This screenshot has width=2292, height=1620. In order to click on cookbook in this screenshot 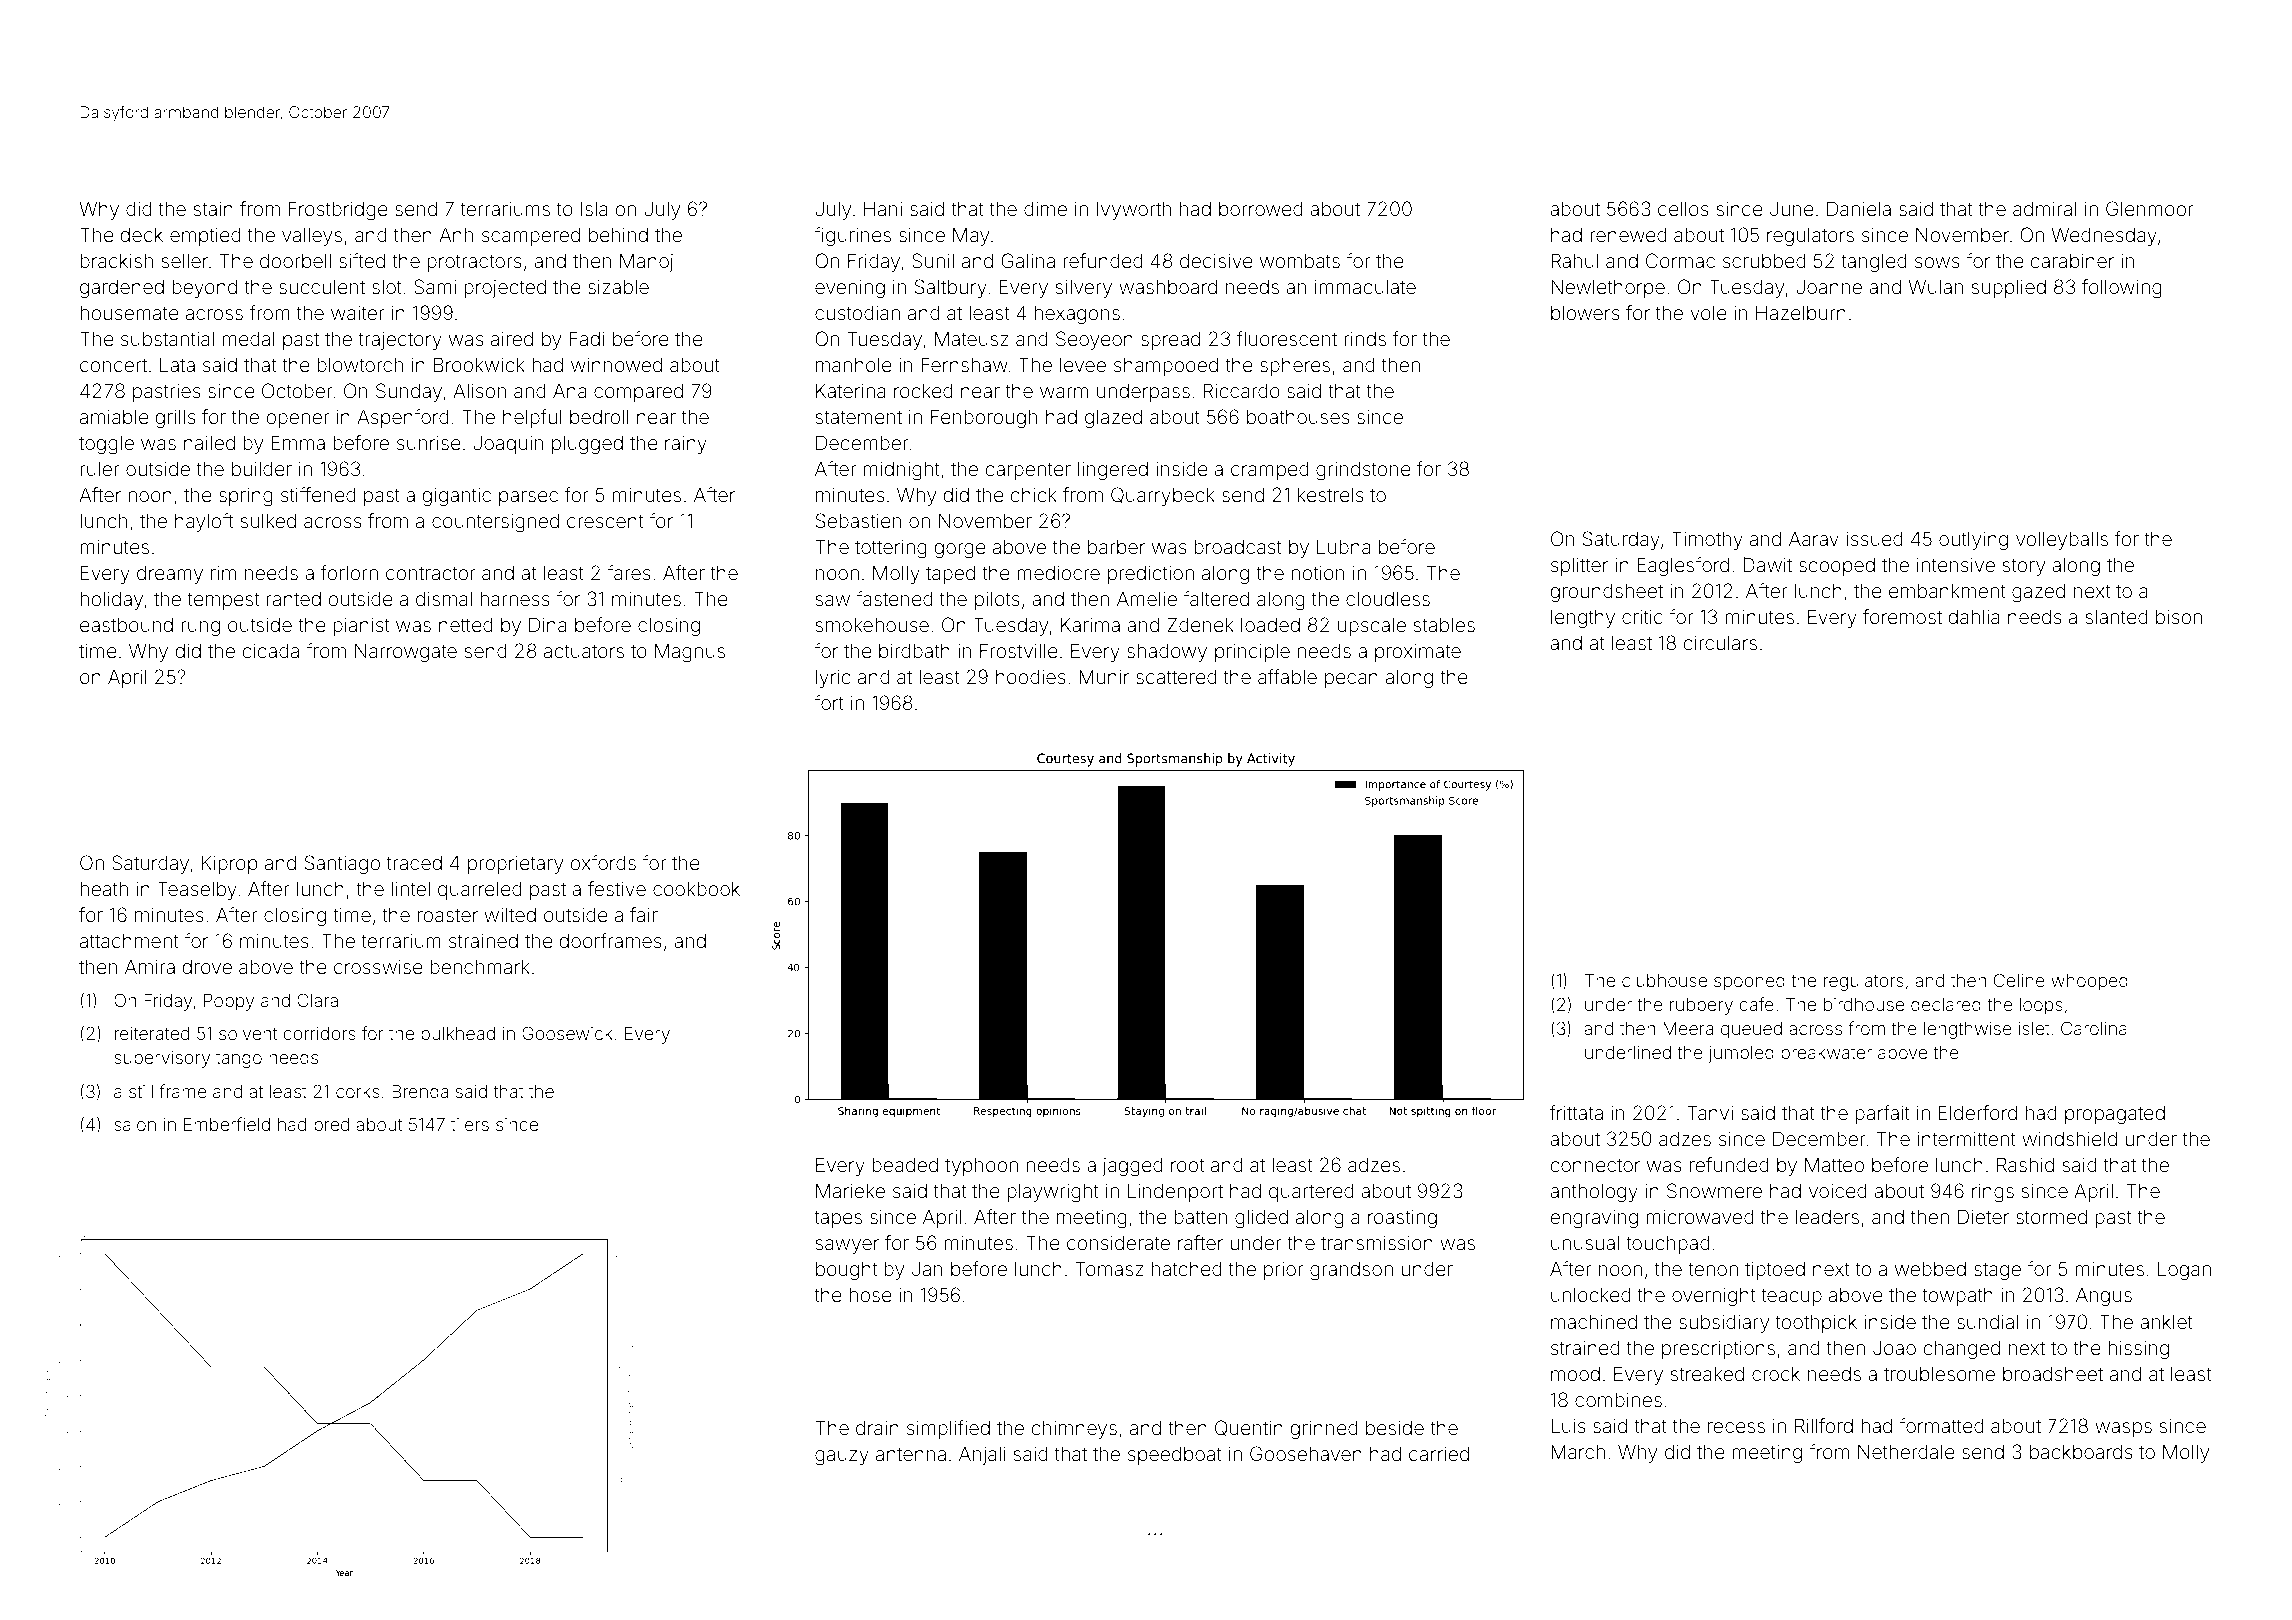, I will do `click(696, 889)`.
